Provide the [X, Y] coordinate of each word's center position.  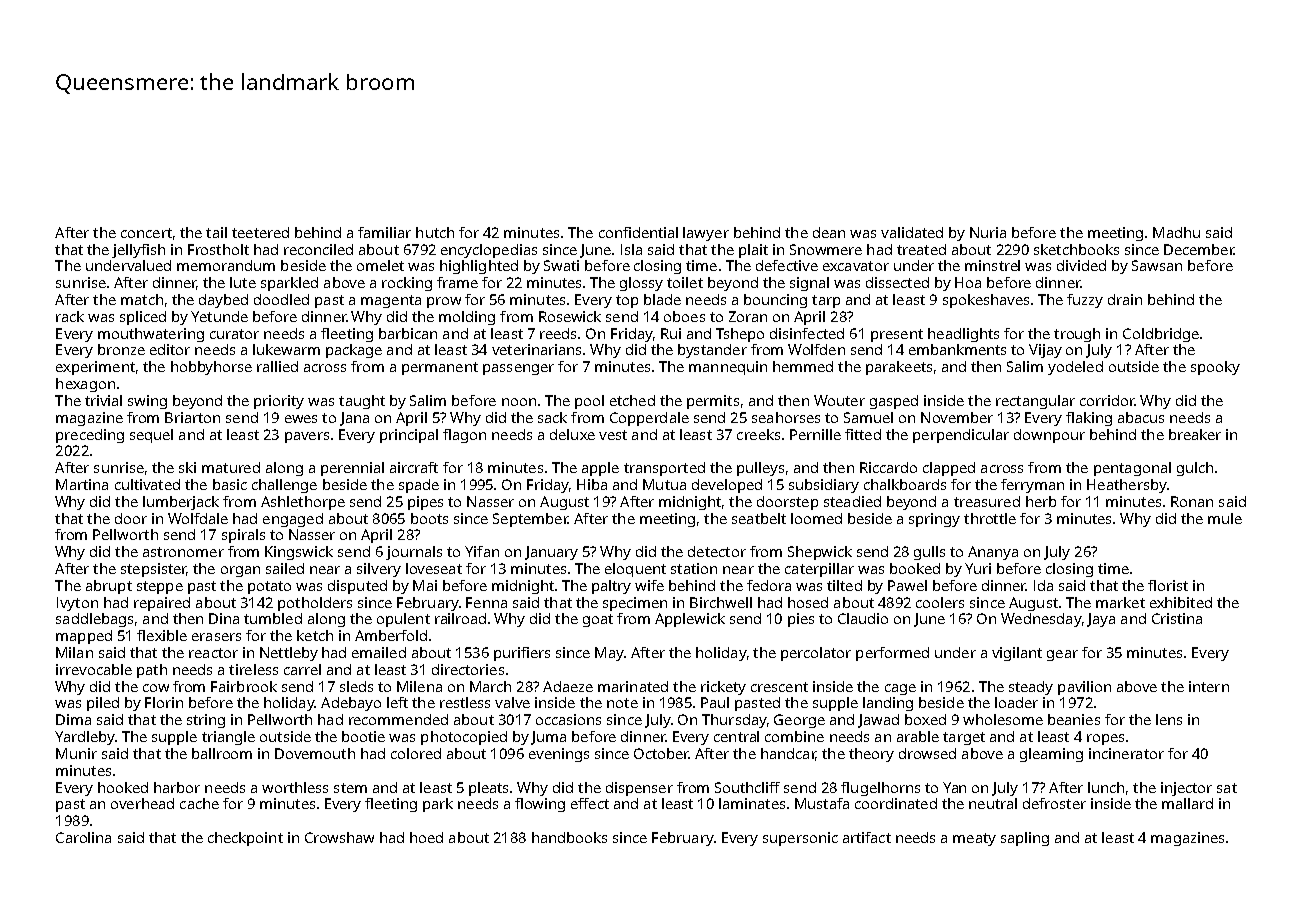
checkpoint [245, 839]
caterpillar [819, 570]
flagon [464, 436]
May [609, 654]
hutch [435, 232]
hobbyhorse [211, 368]
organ [240, 571]
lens [1169, 719]
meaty [974, 839]
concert [146, 233]
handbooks [569, 837]
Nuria [988, 232]
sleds [356, 686]
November [957, 417]
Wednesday [1041, 620]
